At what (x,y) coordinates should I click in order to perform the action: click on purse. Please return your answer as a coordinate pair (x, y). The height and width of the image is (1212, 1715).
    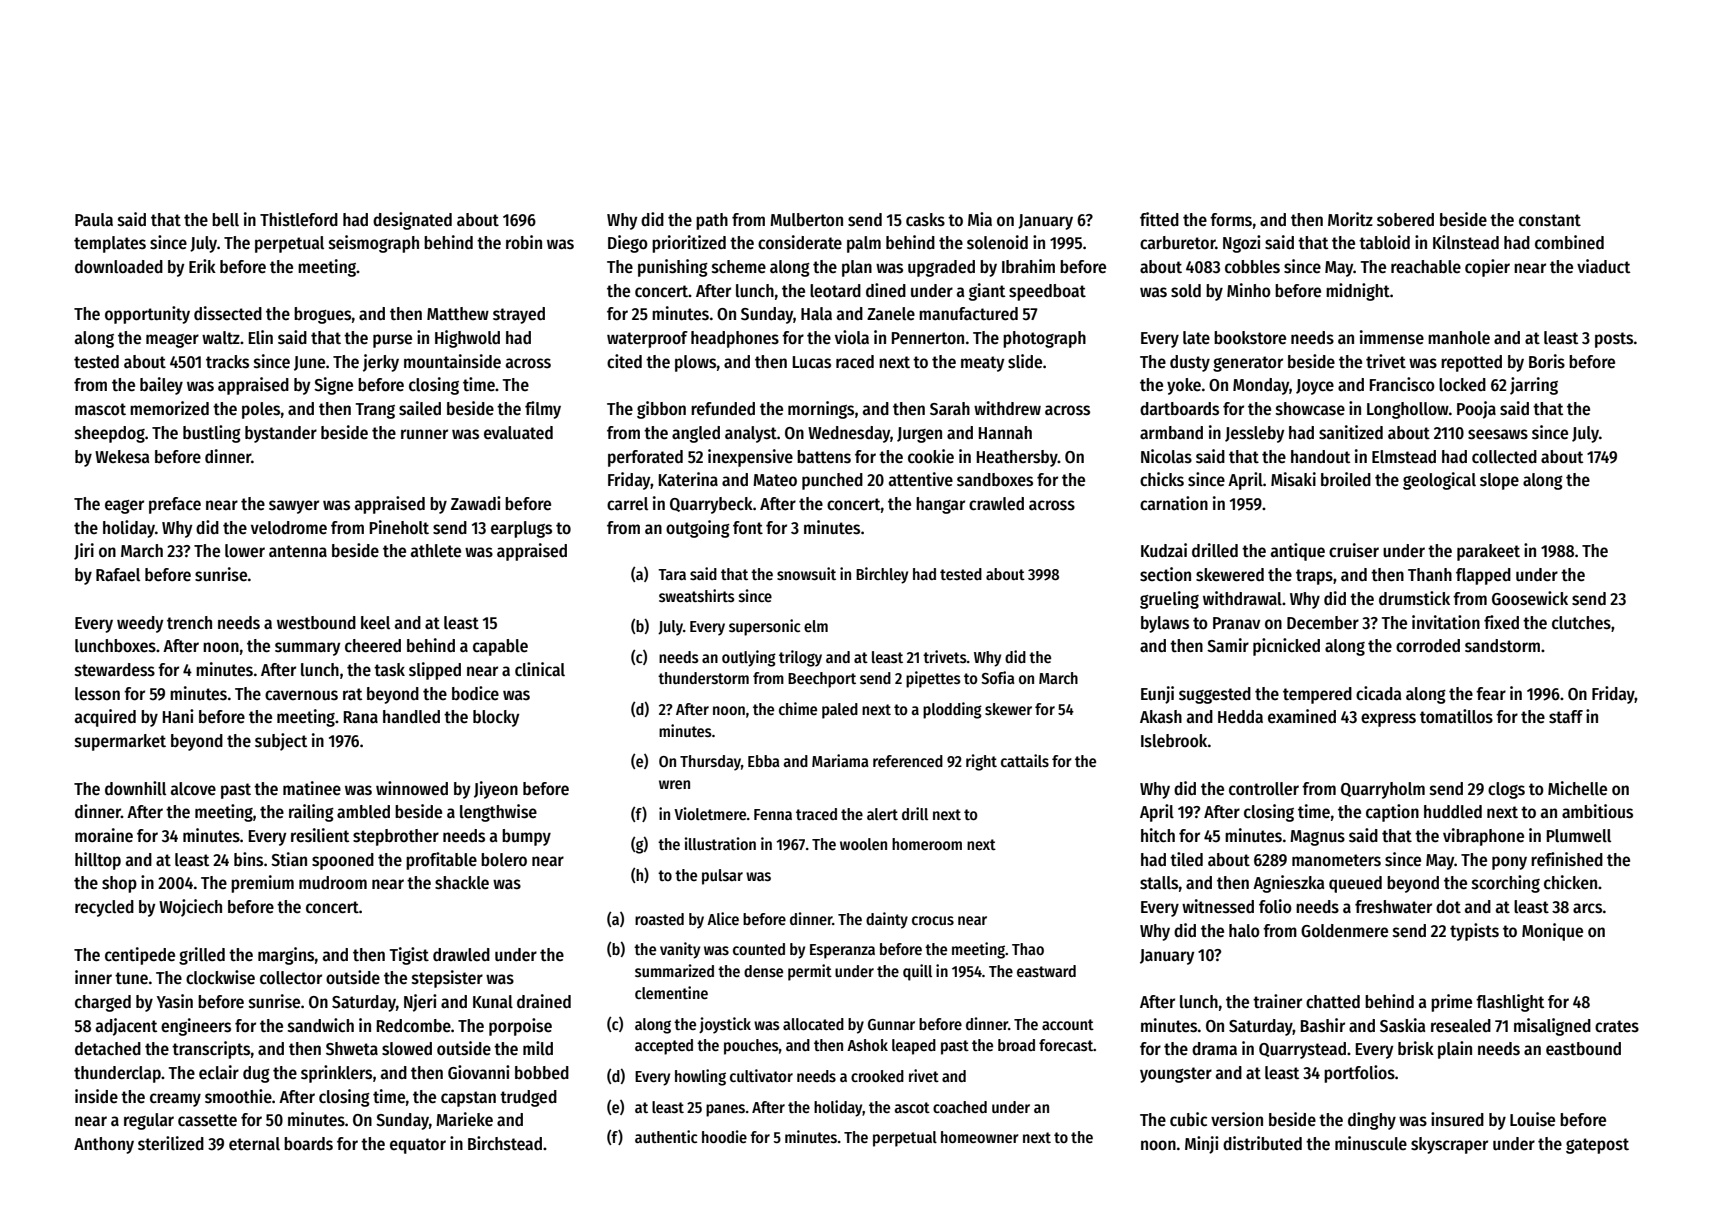
    Looking at the image, I should click on (392, 341).
